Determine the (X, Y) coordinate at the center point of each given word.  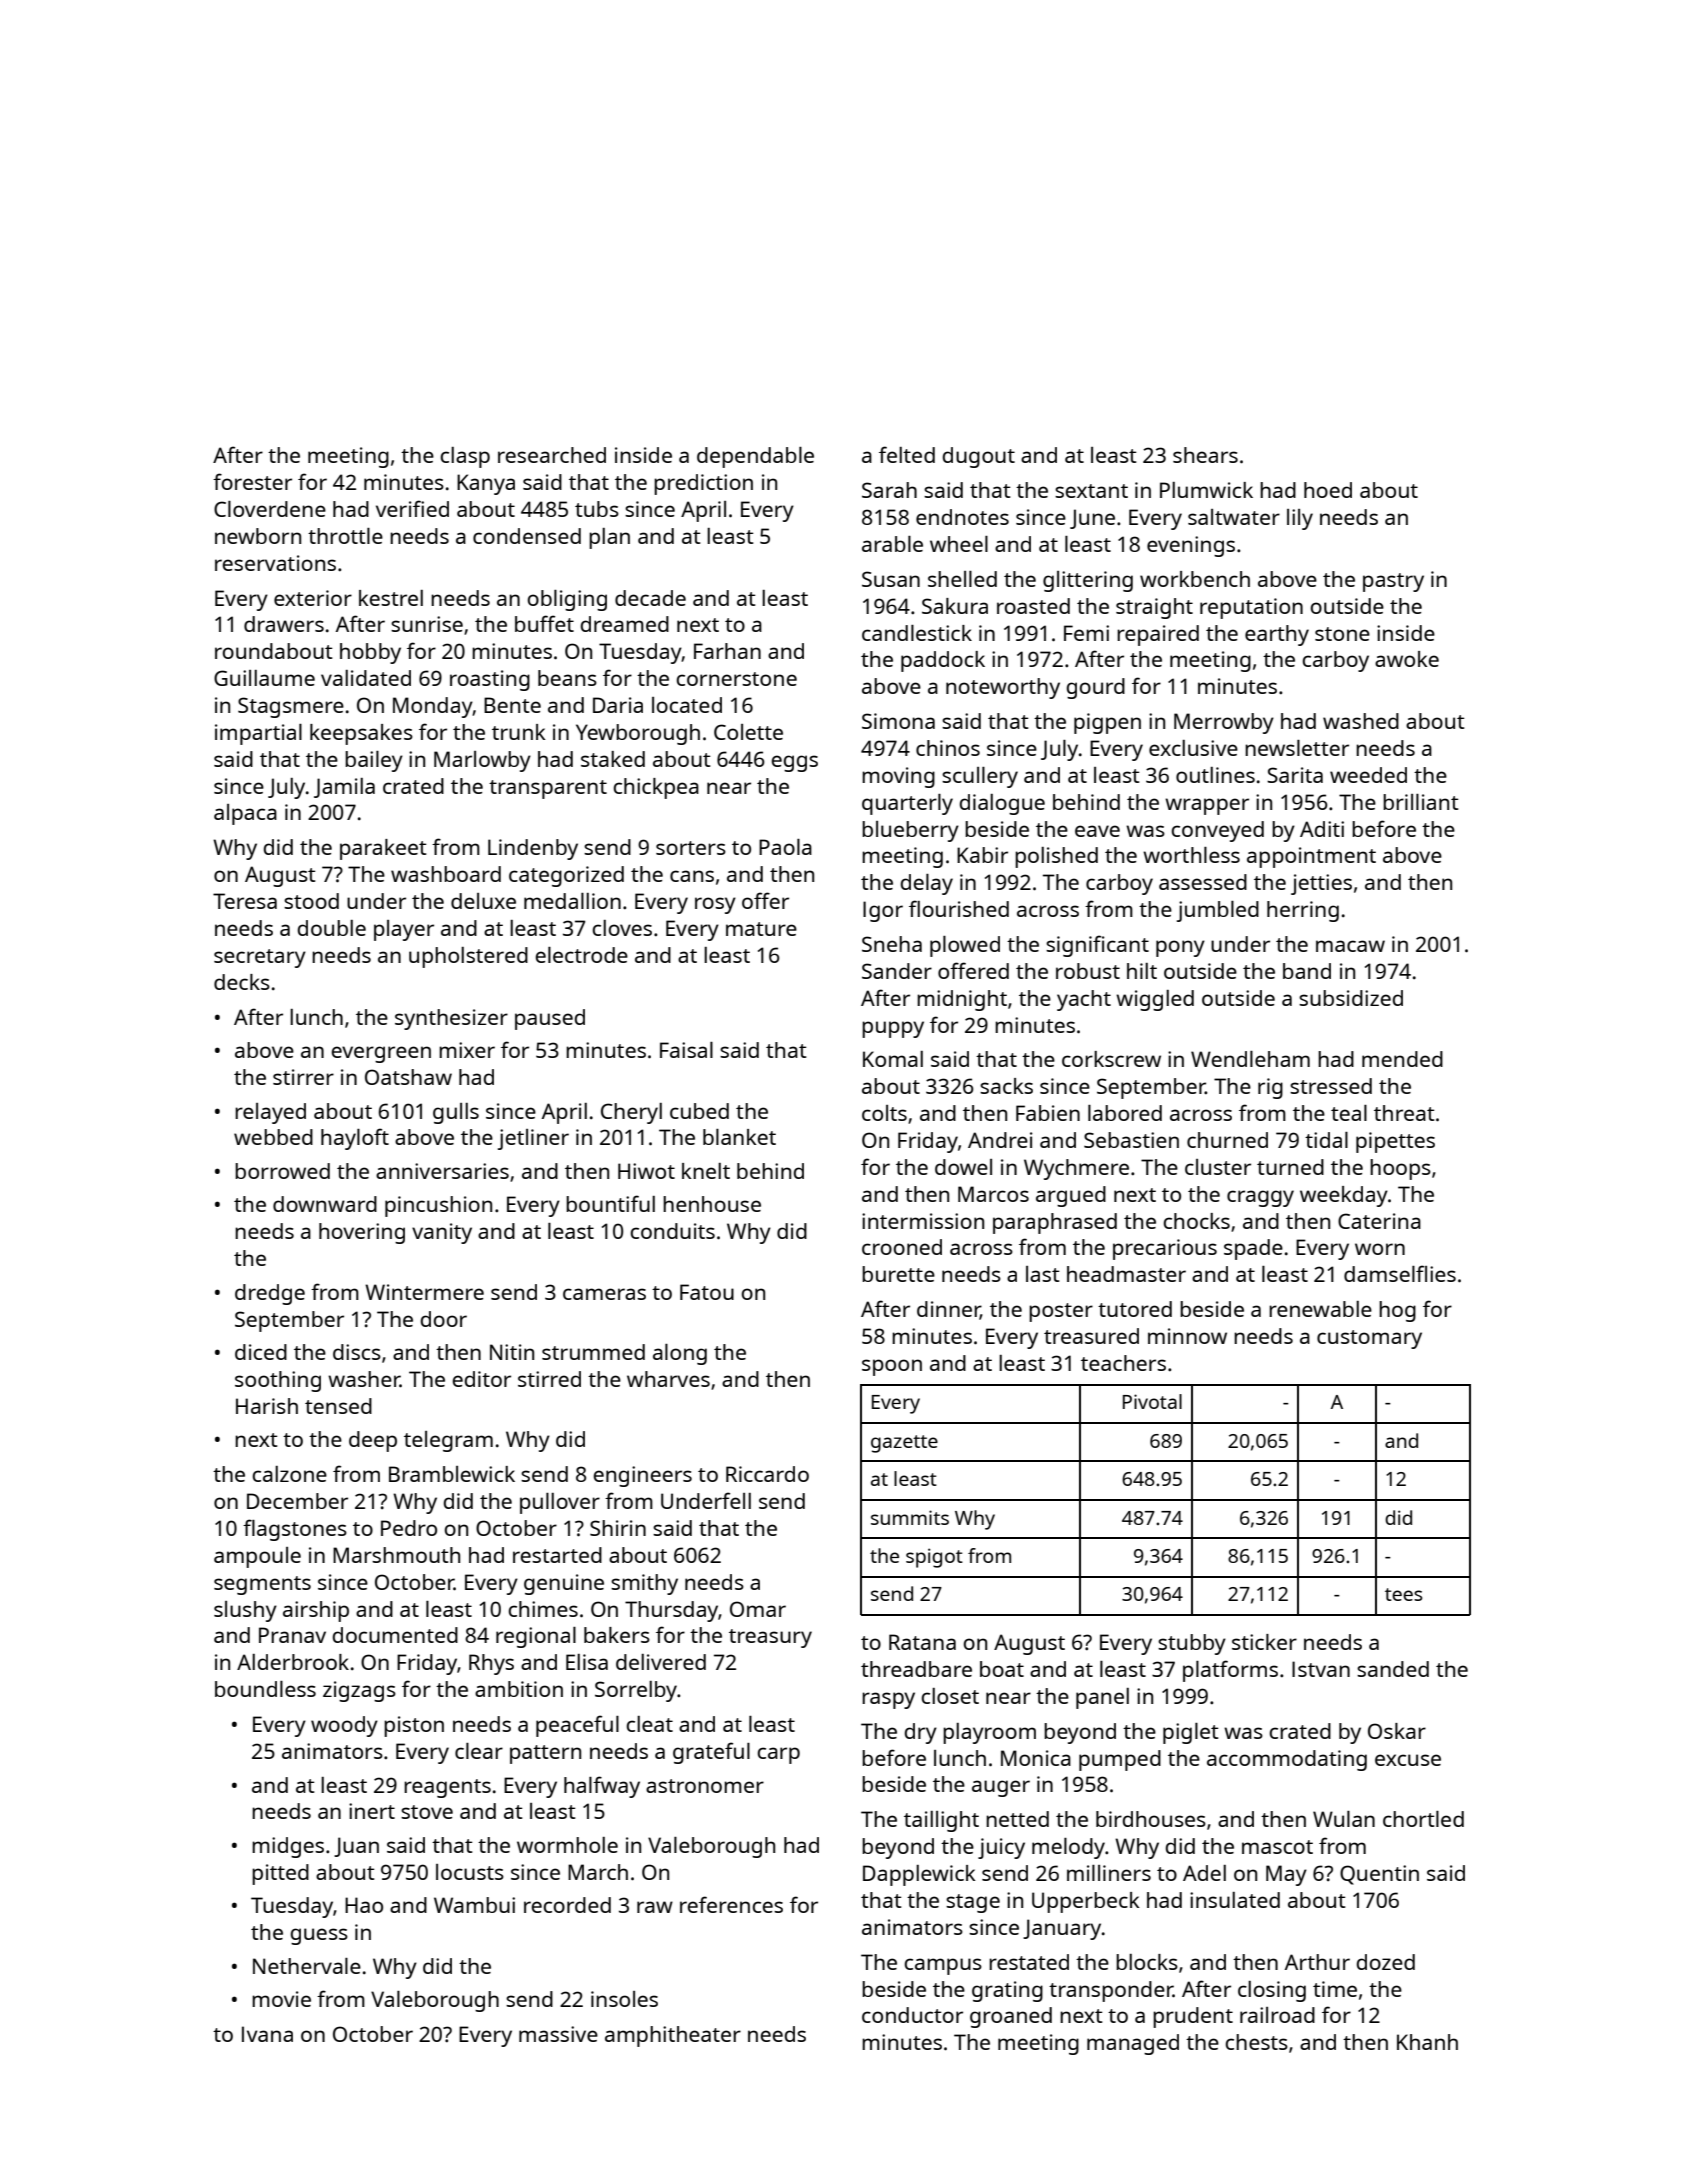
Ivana (267, 2034)
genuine (564, 1584)
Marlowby (482, 761)
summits (910, 1517)
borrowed (282, 1171)
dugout (979, 457)
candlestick (917, 633)
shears (1205, 455)
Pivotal (1152, 1401)
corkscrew (1111, 1059)
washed (1361, 721)
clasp (465, 457)
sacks (1006, 1086)
